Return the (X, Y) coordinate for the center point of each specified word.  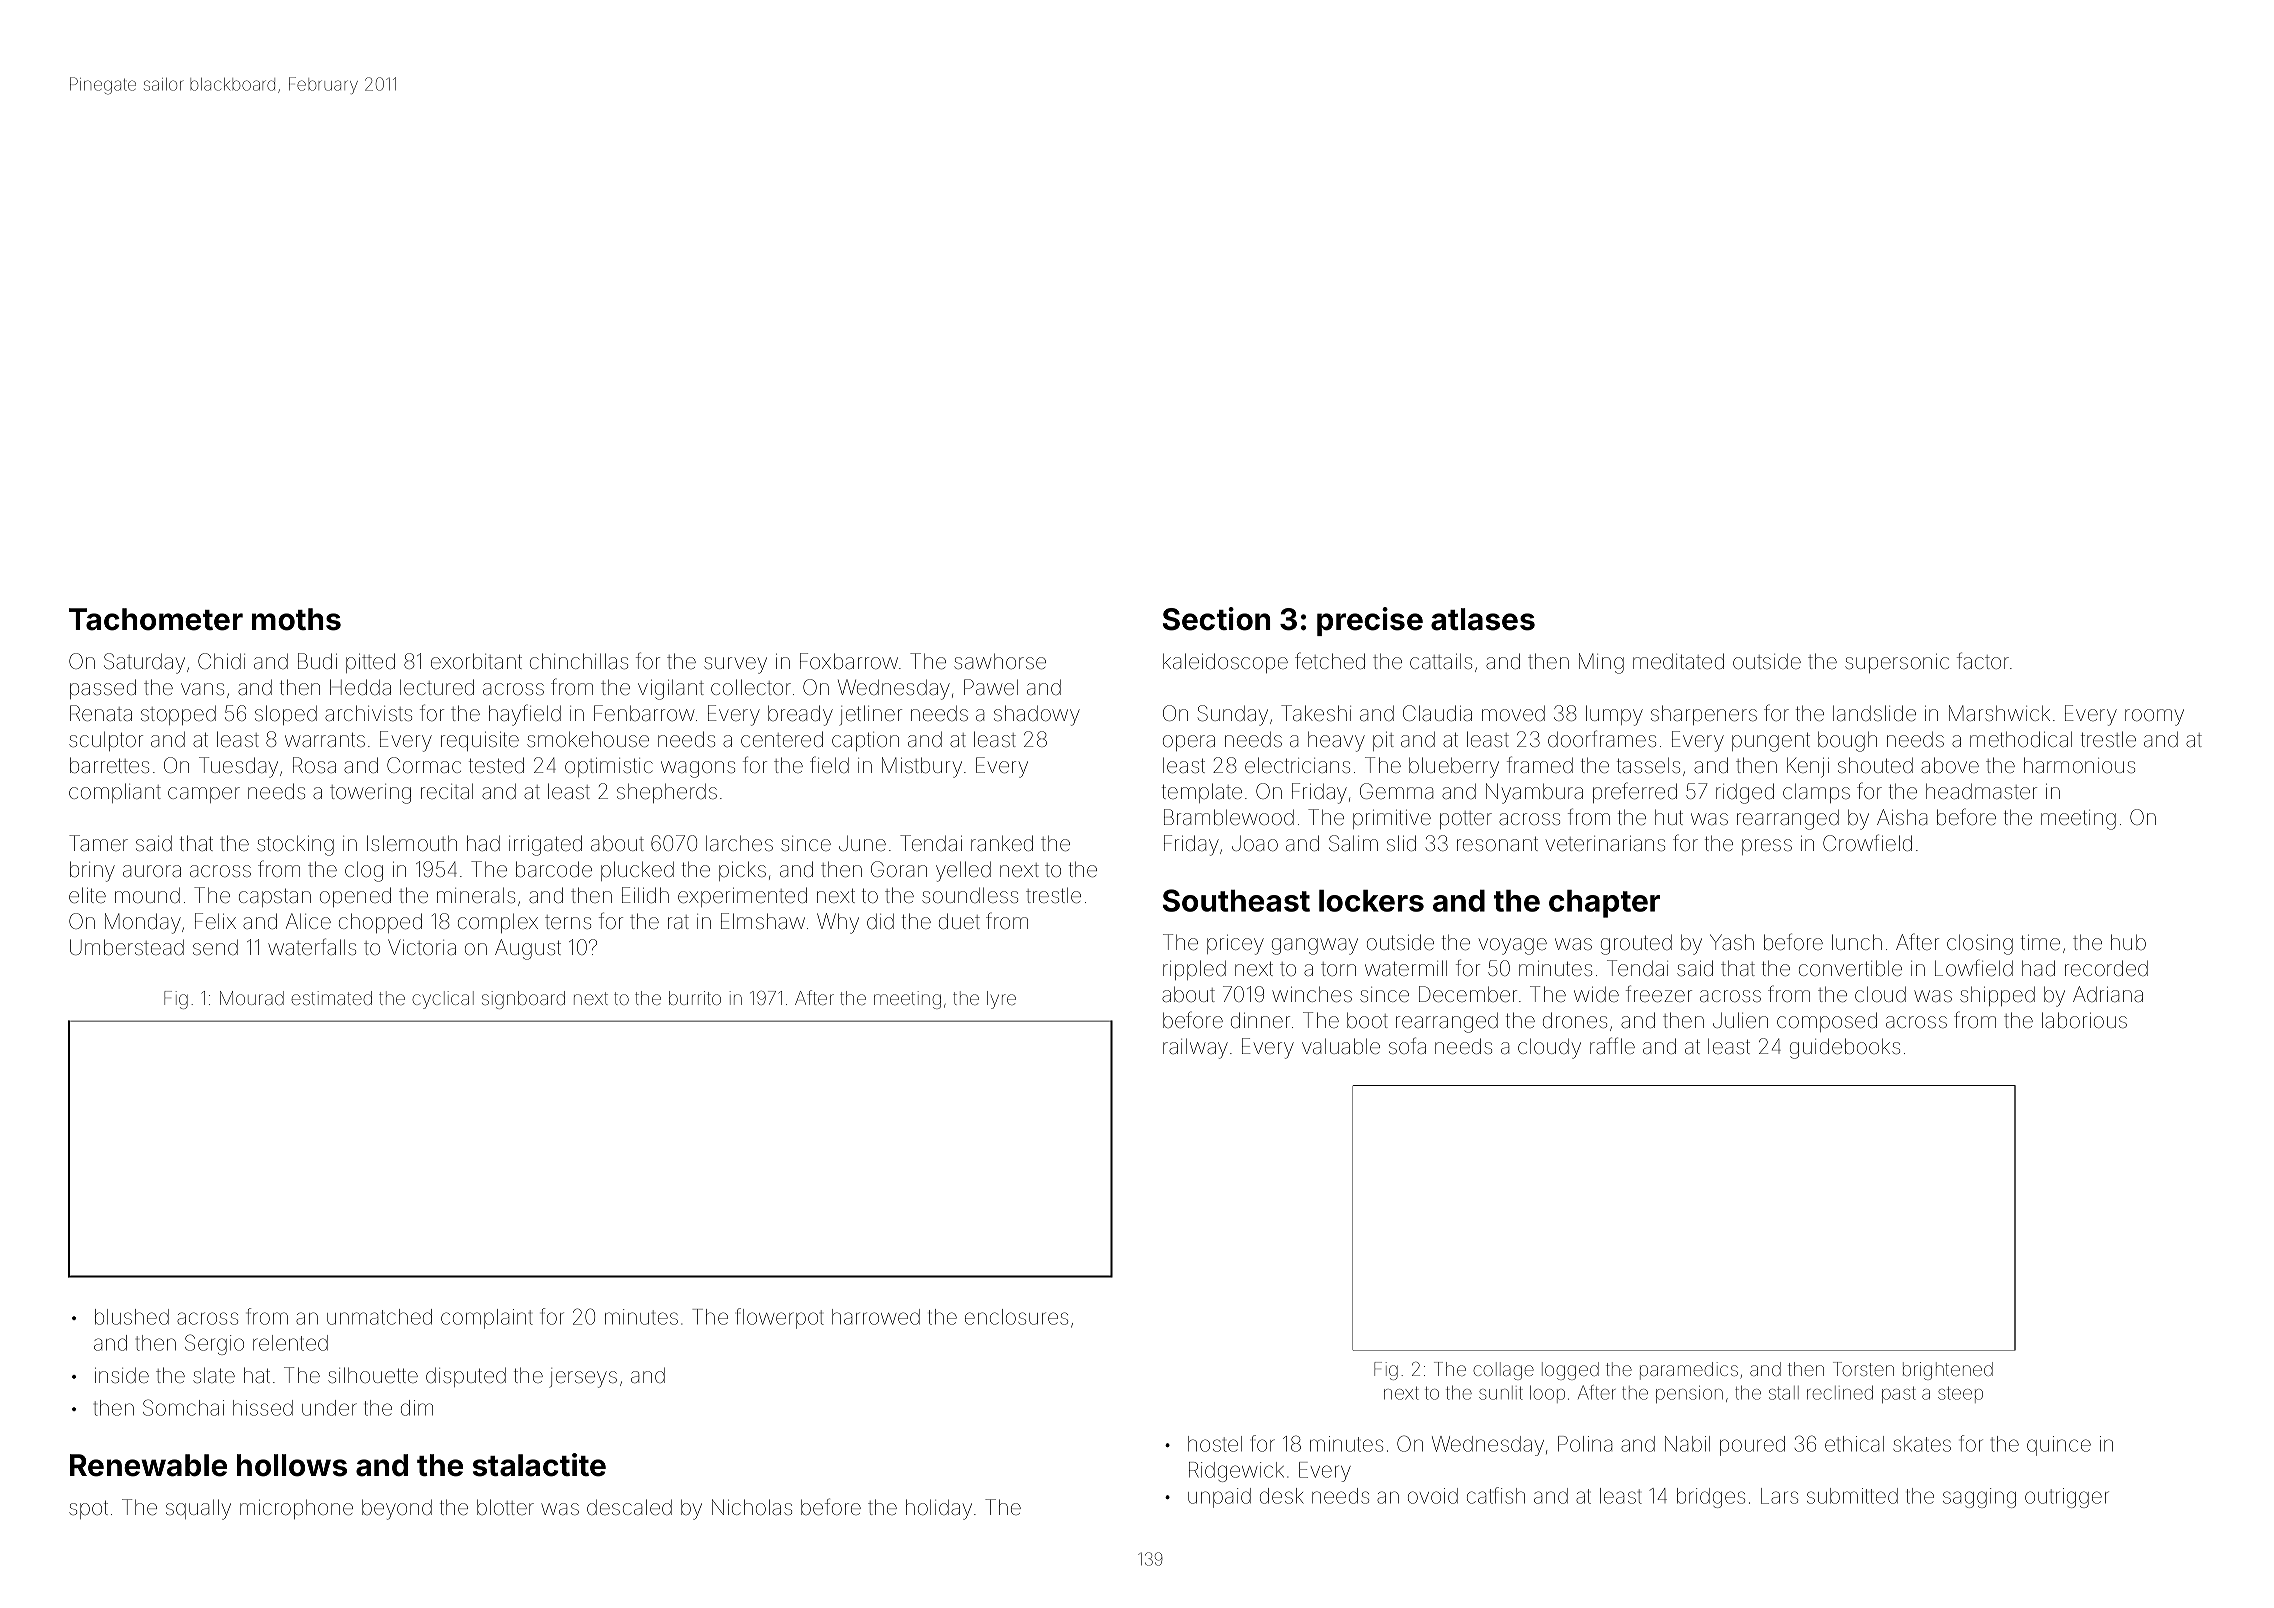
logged (1570, 1371)
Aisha (1902, 817)
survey (735, 665)
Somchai (183, 1407)
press (1767, 847)
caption (865, 741)
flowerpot (780, 1318)
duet (959, 921)
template (1202, 793)
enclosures (1016, 1317)
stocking (295, 845)
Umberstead (127, 947)
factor (1983, 660)
